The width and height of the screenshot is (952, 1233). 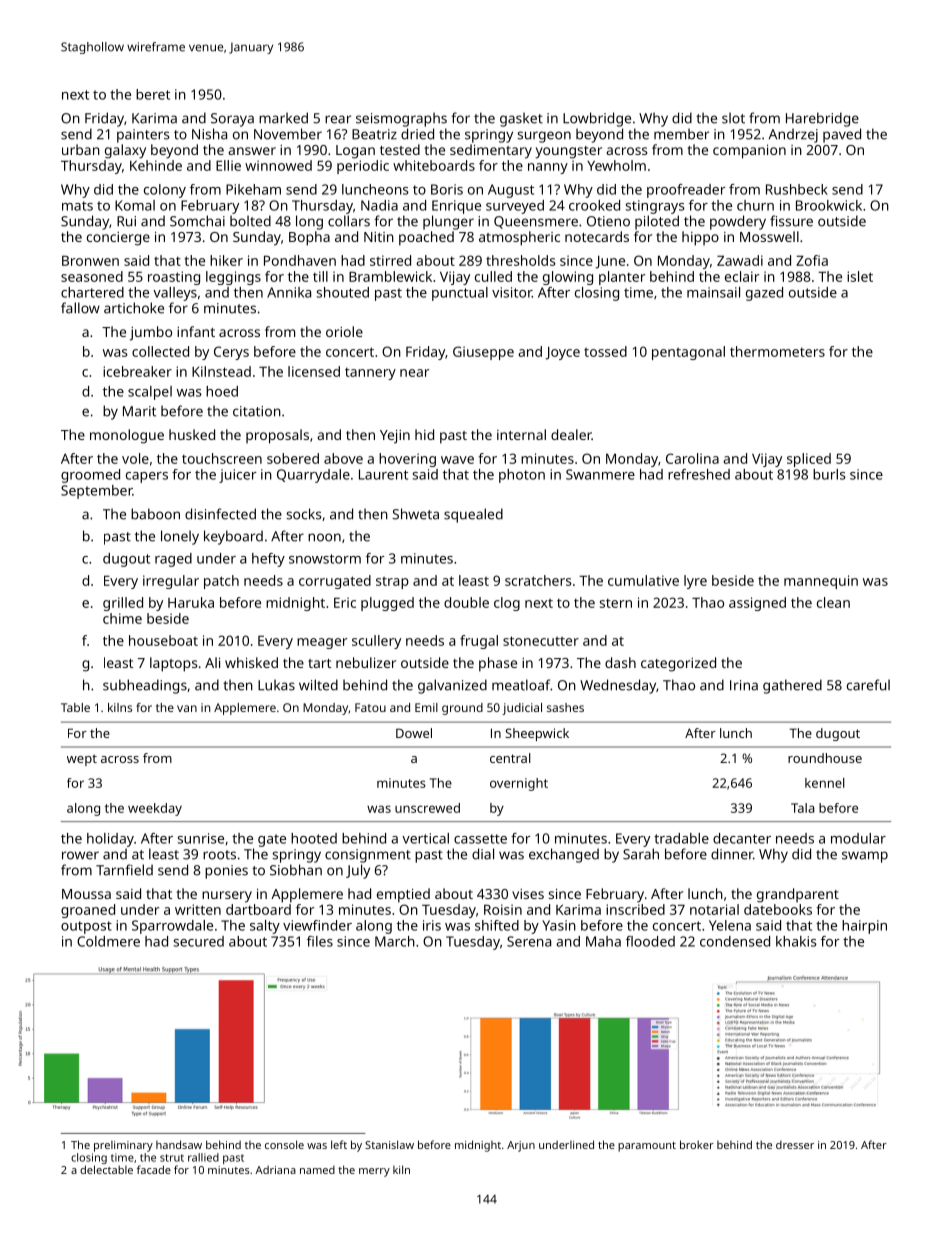 What do you see at coordinates (154, 1169) in the screenshot?
I see `facade` at bounding box center [154, 1169].
